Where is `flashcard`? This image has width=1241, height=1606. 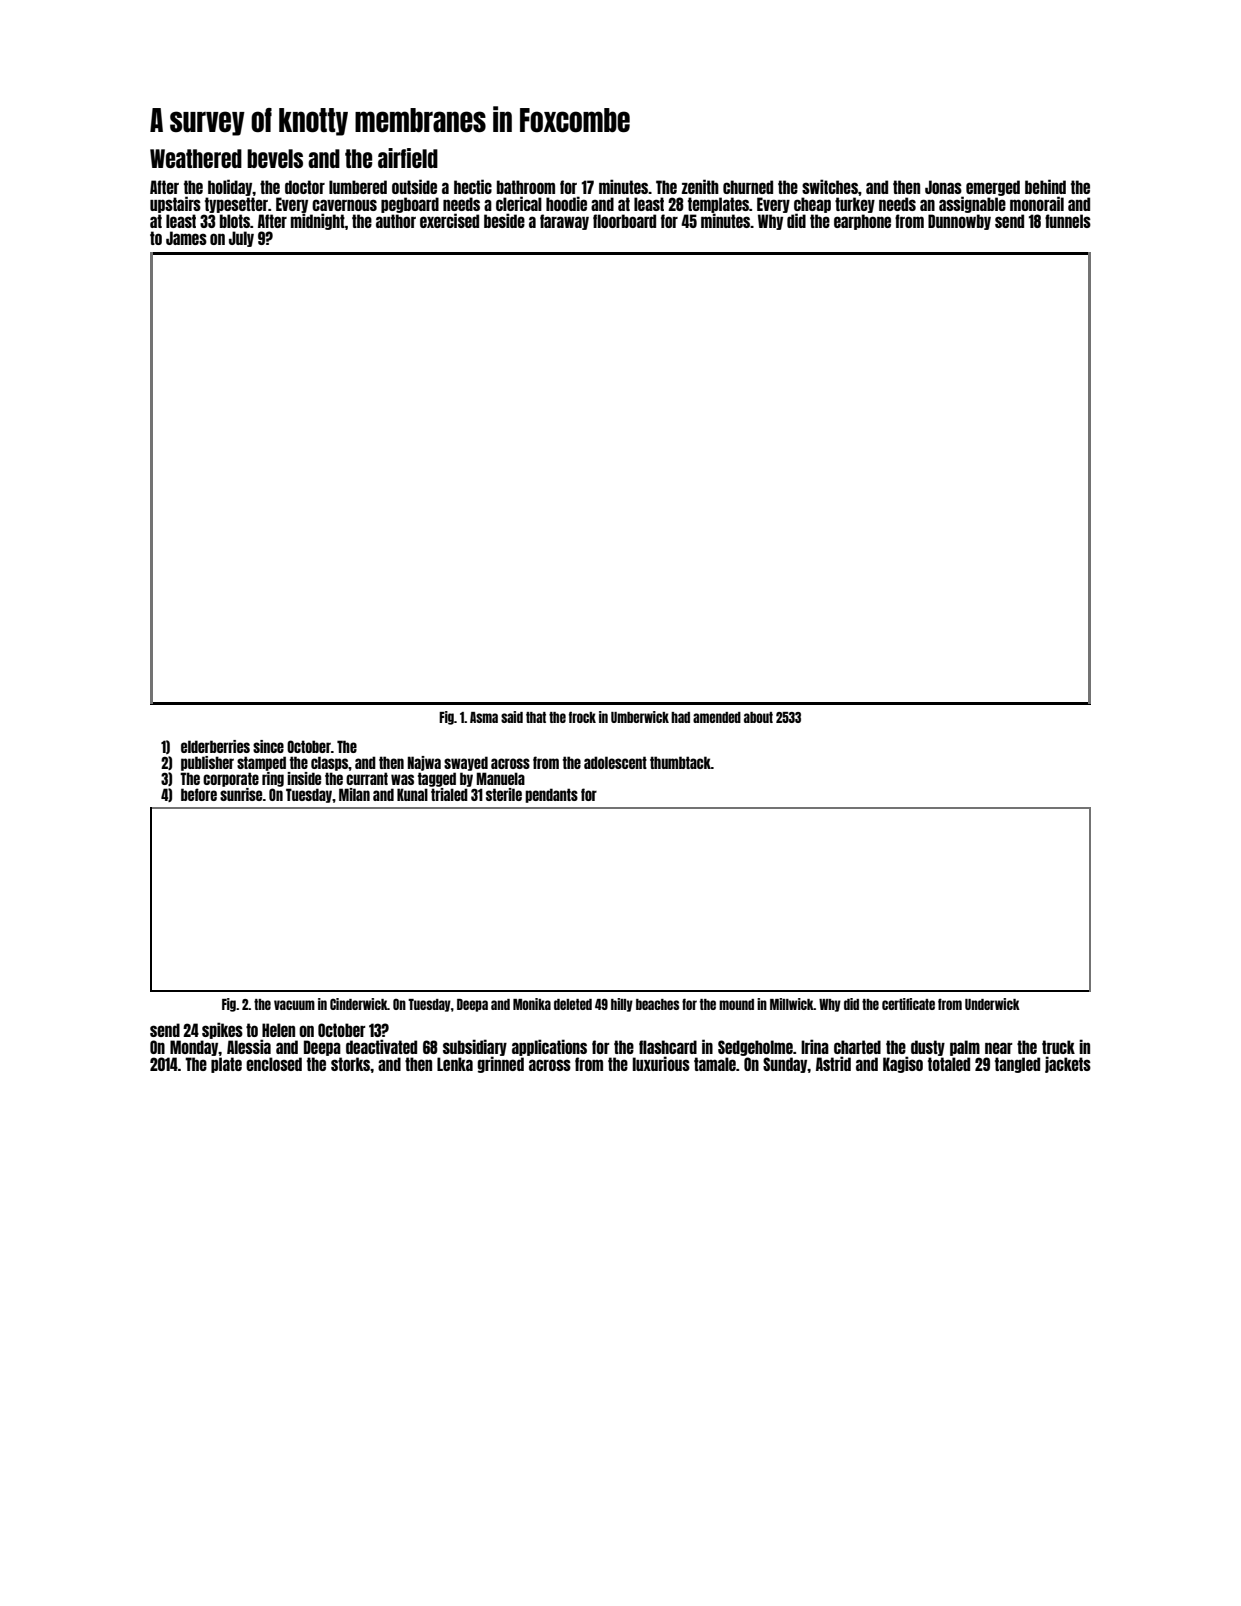 flashcard is located at coordinates (668, 1047).
